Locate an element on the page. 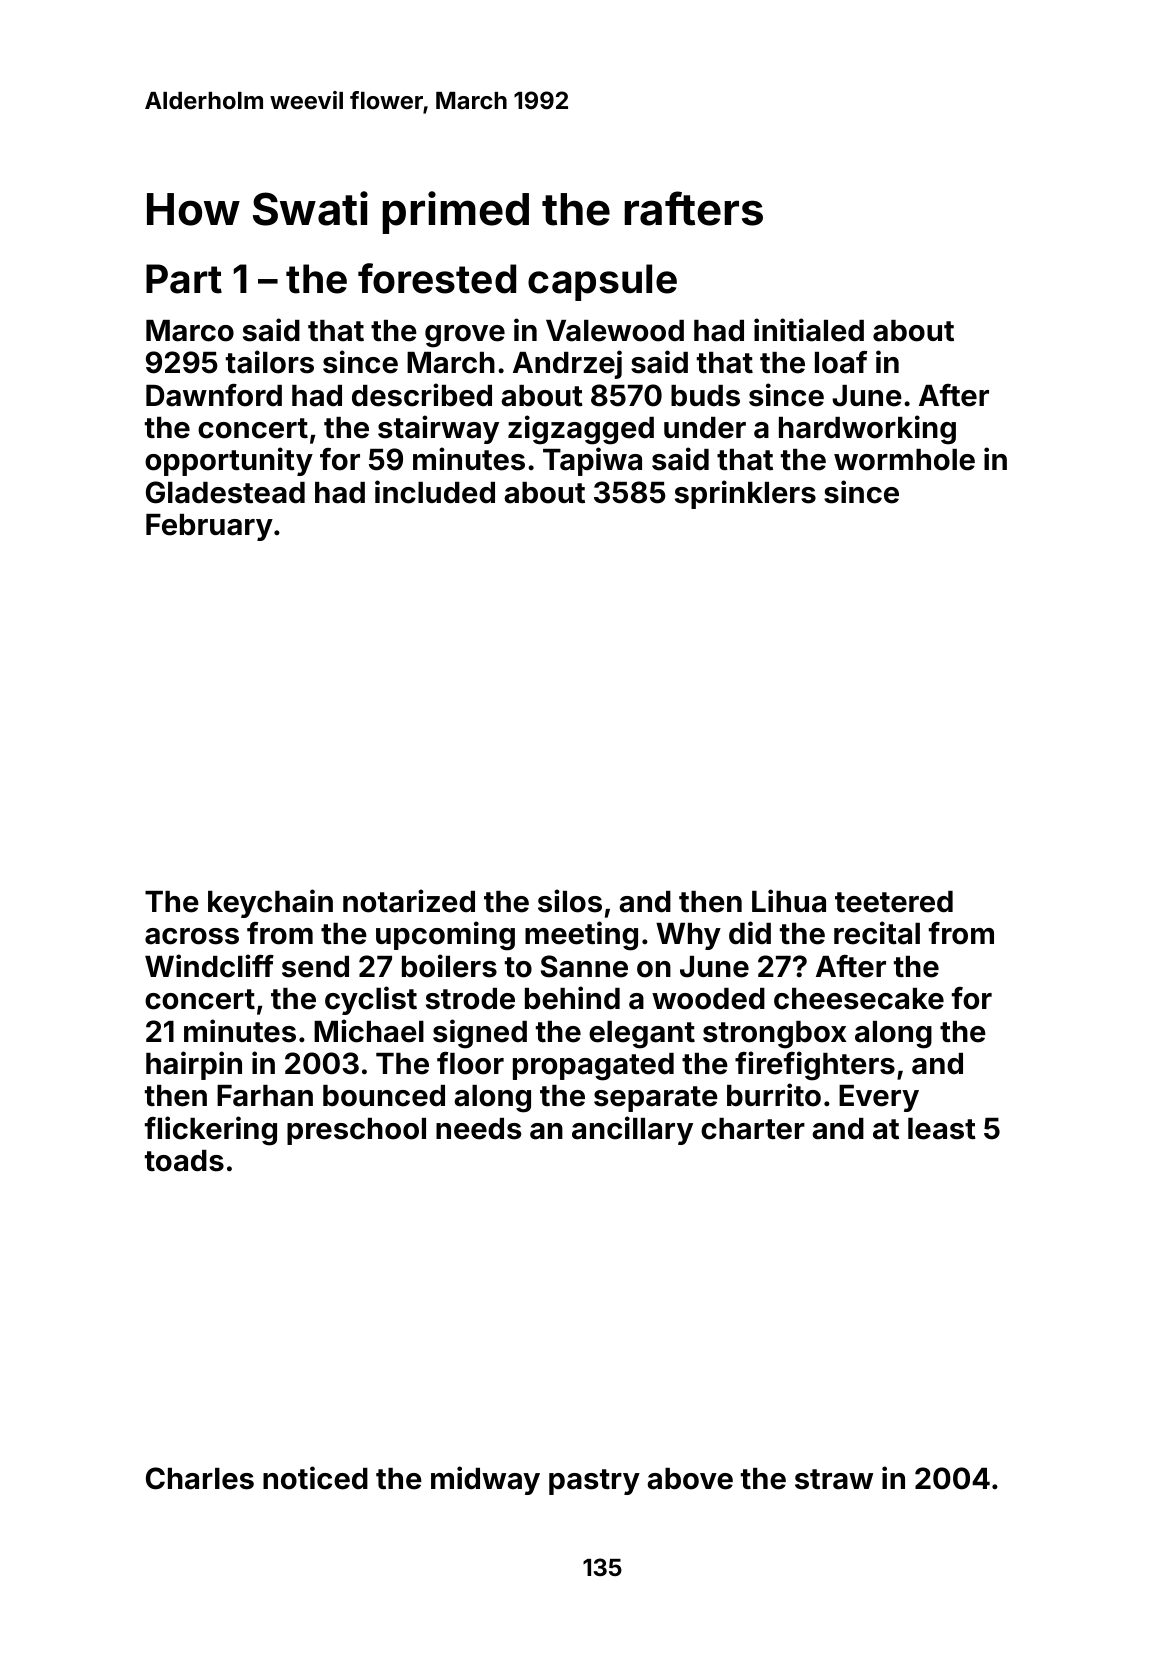 The width and height of the page is (1165, 1654). Lihua is located at coordinates (789, 901).
